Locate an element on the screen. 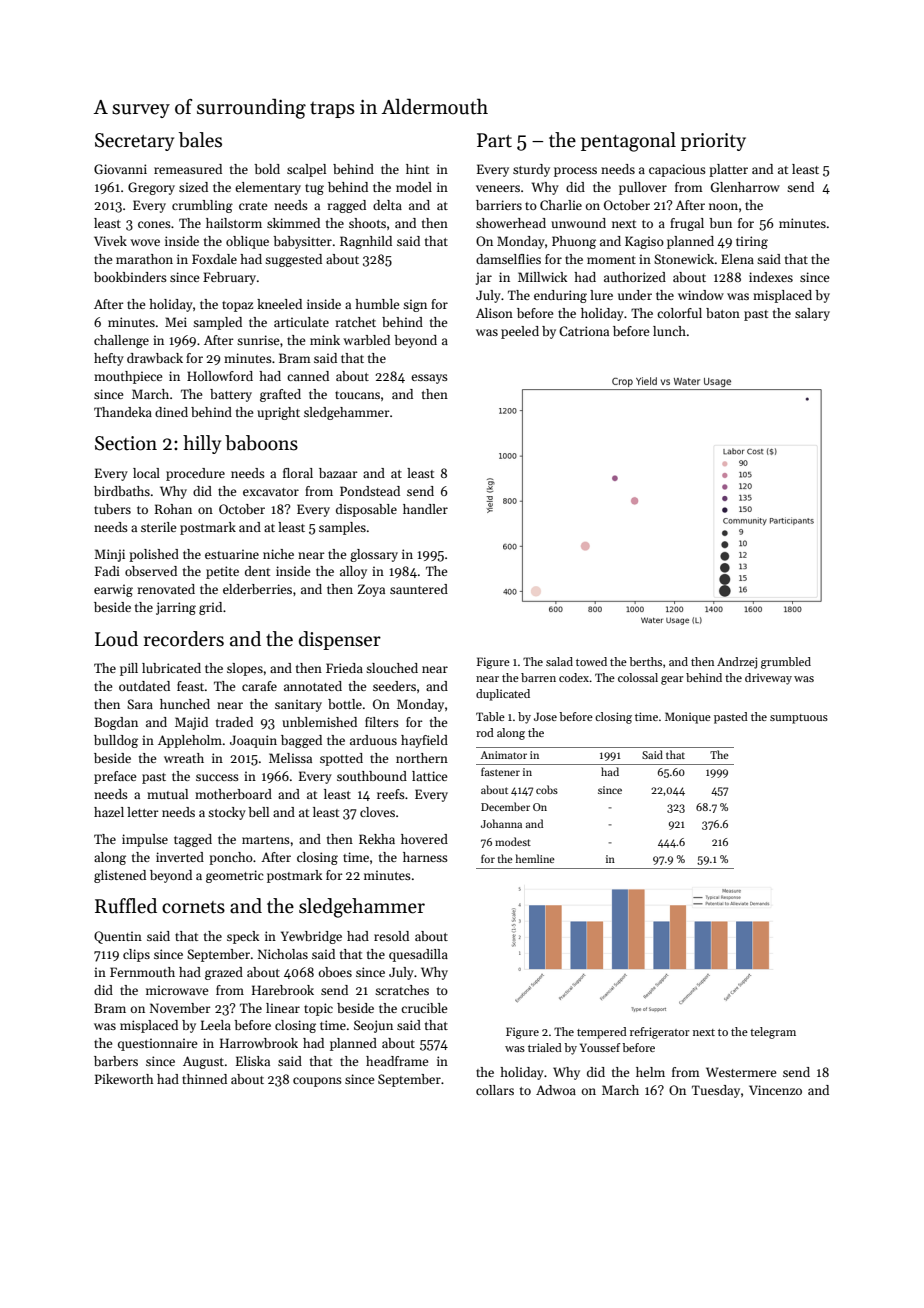 Image resolution: width=924 pixels, height=1308 pixels. Melissa is located at coordinates (290, 758).
